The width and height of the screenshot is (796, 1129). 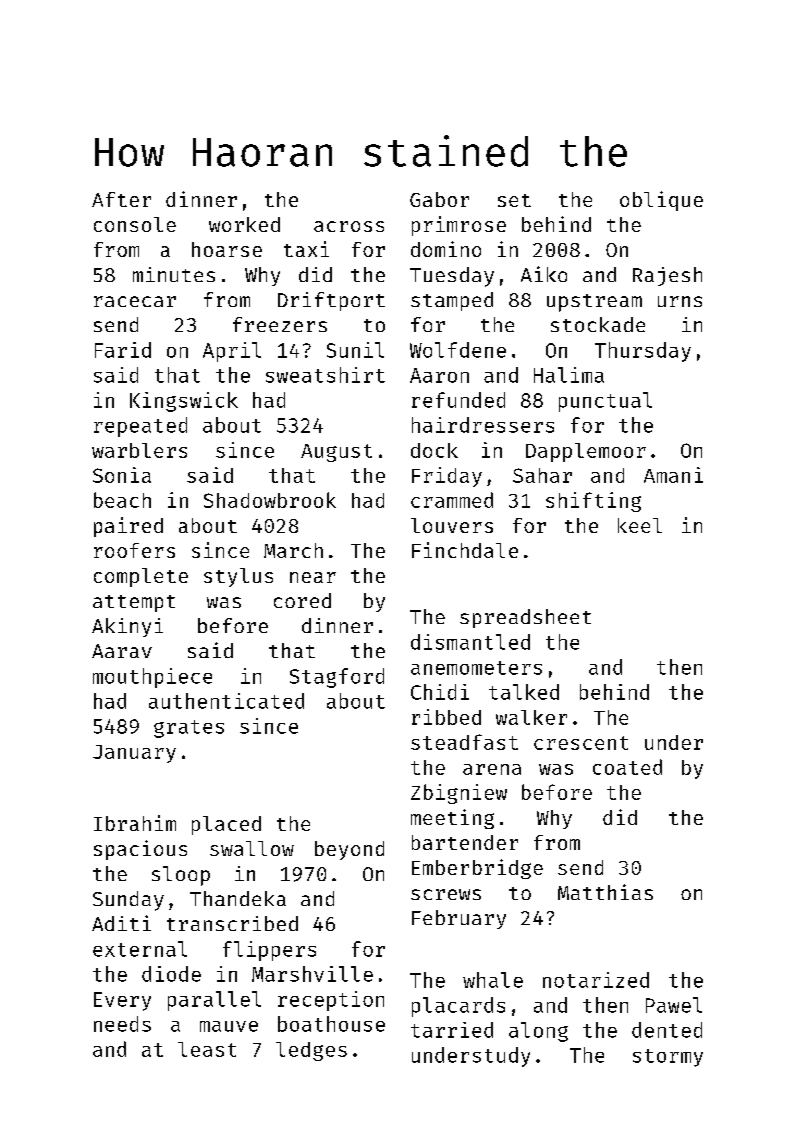 What do you see at coordinates (122, 1024) in the screenshot?
I see `needs` at bounding box center [122, 1024].
